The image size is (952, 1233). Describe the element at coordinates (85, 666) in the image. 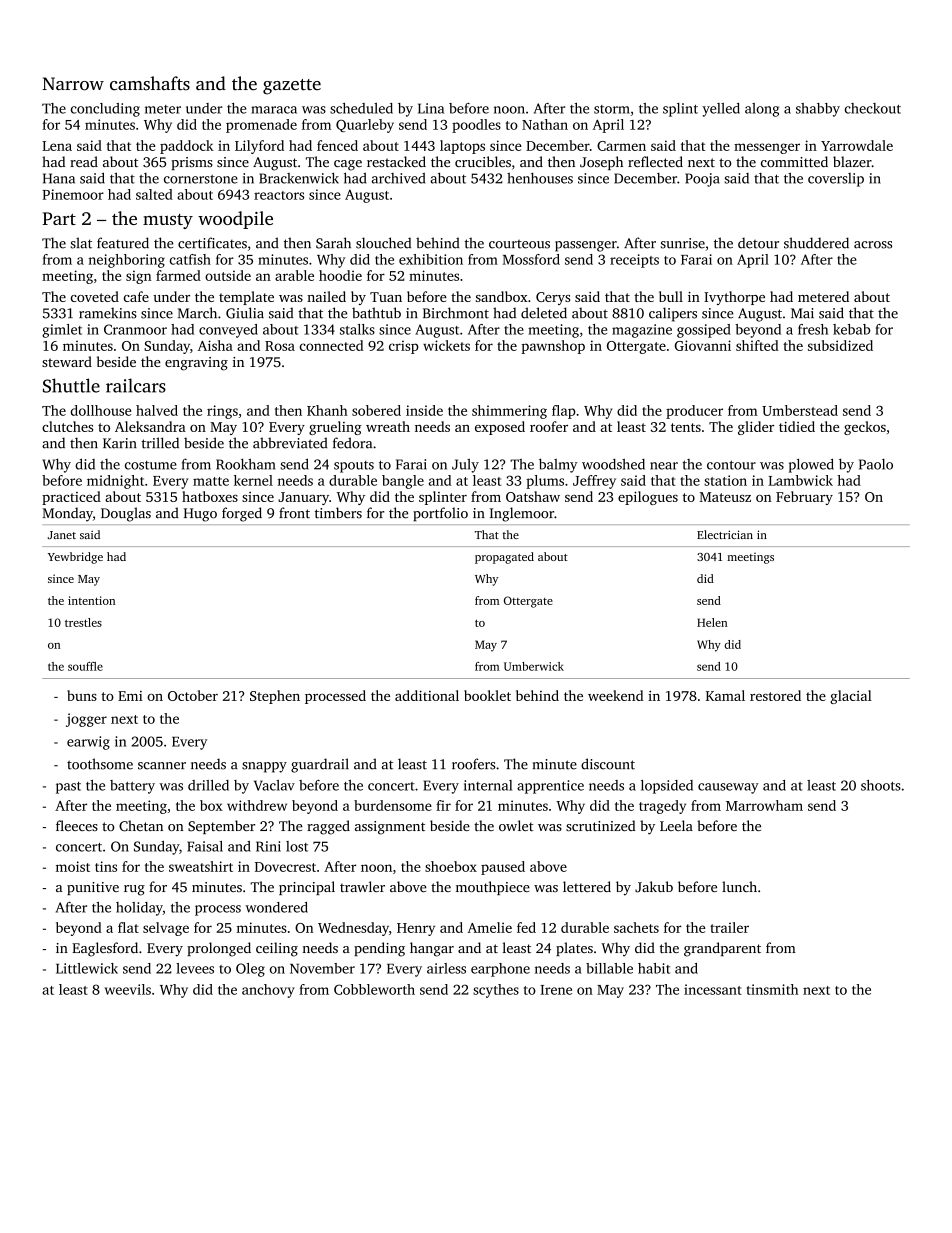

I see `souffle` at that location.
